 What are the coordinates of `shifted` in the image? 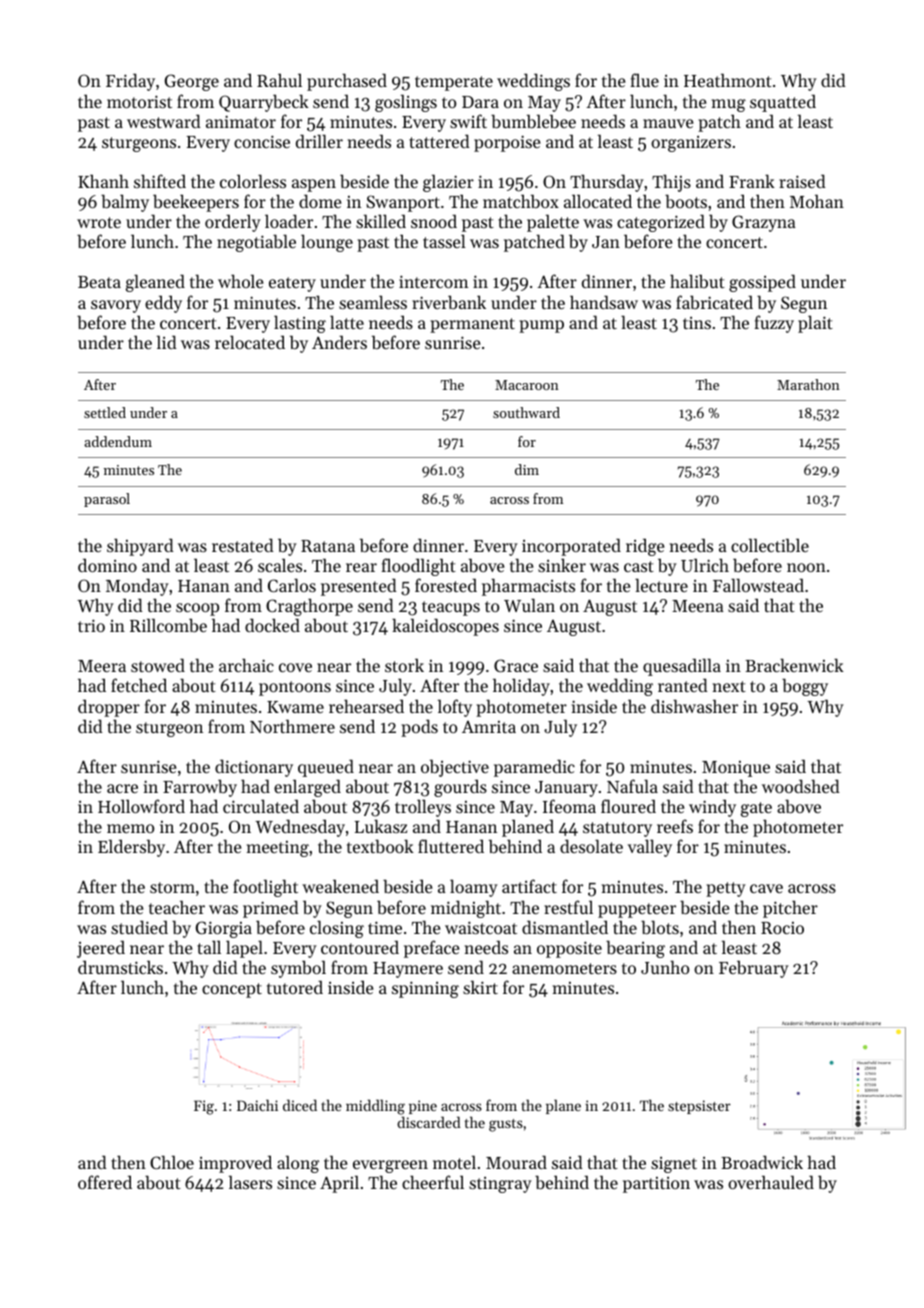 It's located at (160, 181).
